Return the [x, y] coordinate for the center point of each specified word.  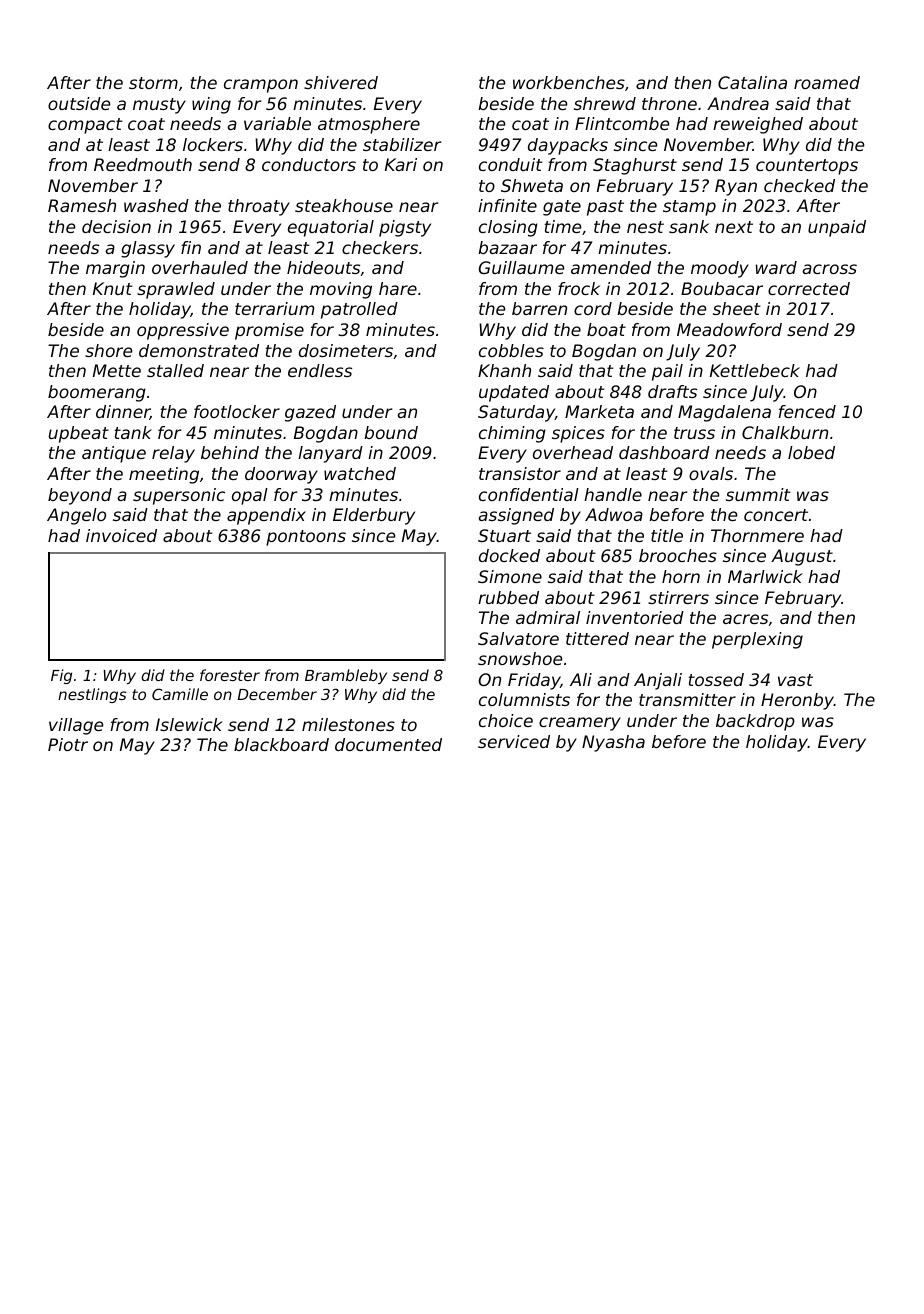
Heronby [797, 701]
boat [606, 329]
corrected [809, 288]
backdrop [755, 722]
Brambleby [346, 676]
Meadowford [729, 329]
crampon [261, 86]
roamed [827, 82]
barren [539, 308]
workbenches [569, 82]
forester [230, 675]
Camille [180, 694]
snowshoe [520, 658]
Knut [113, 288]
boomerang [97, 393]
